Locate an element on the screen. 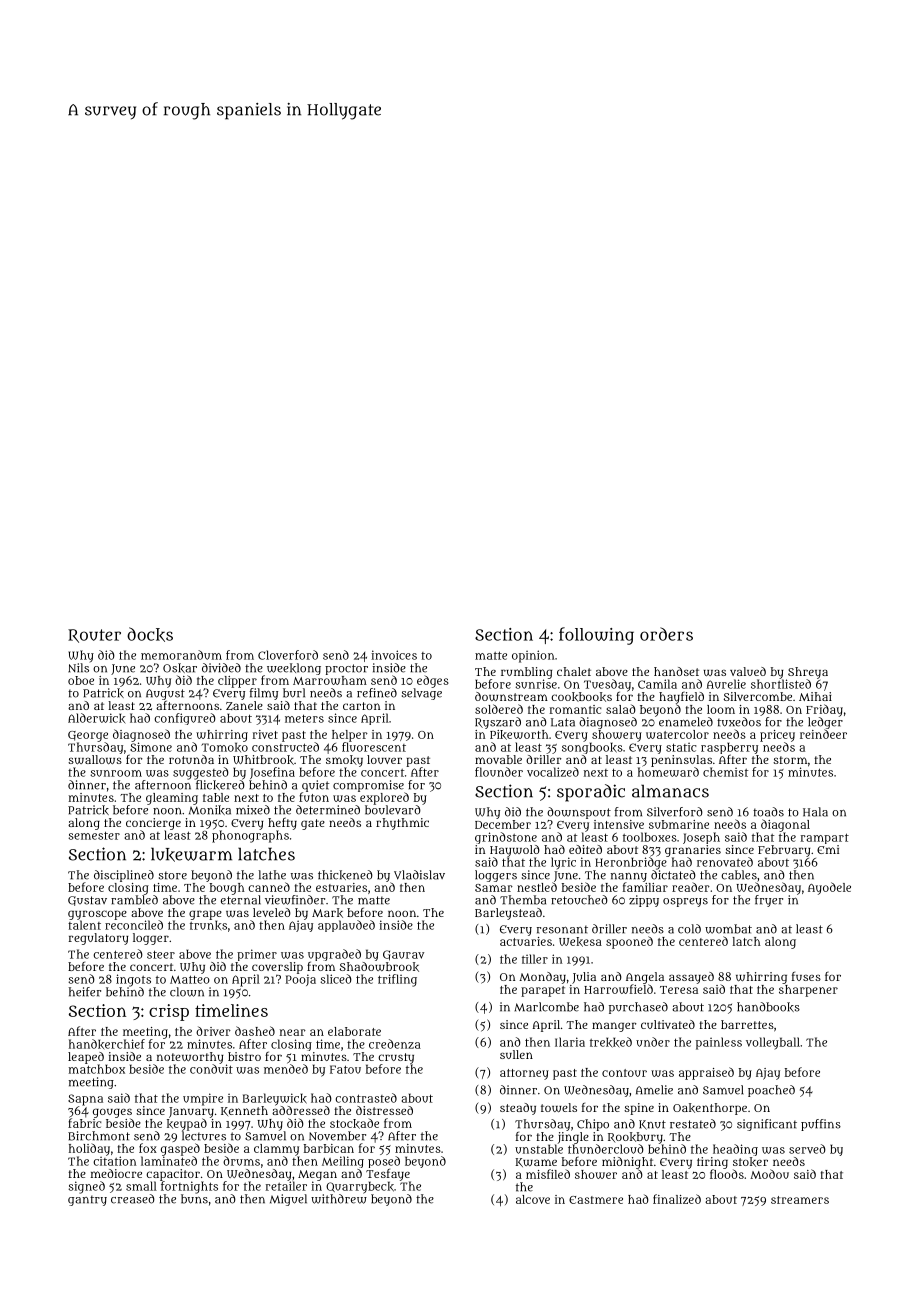  orders is located at coordinates (666, 634).
